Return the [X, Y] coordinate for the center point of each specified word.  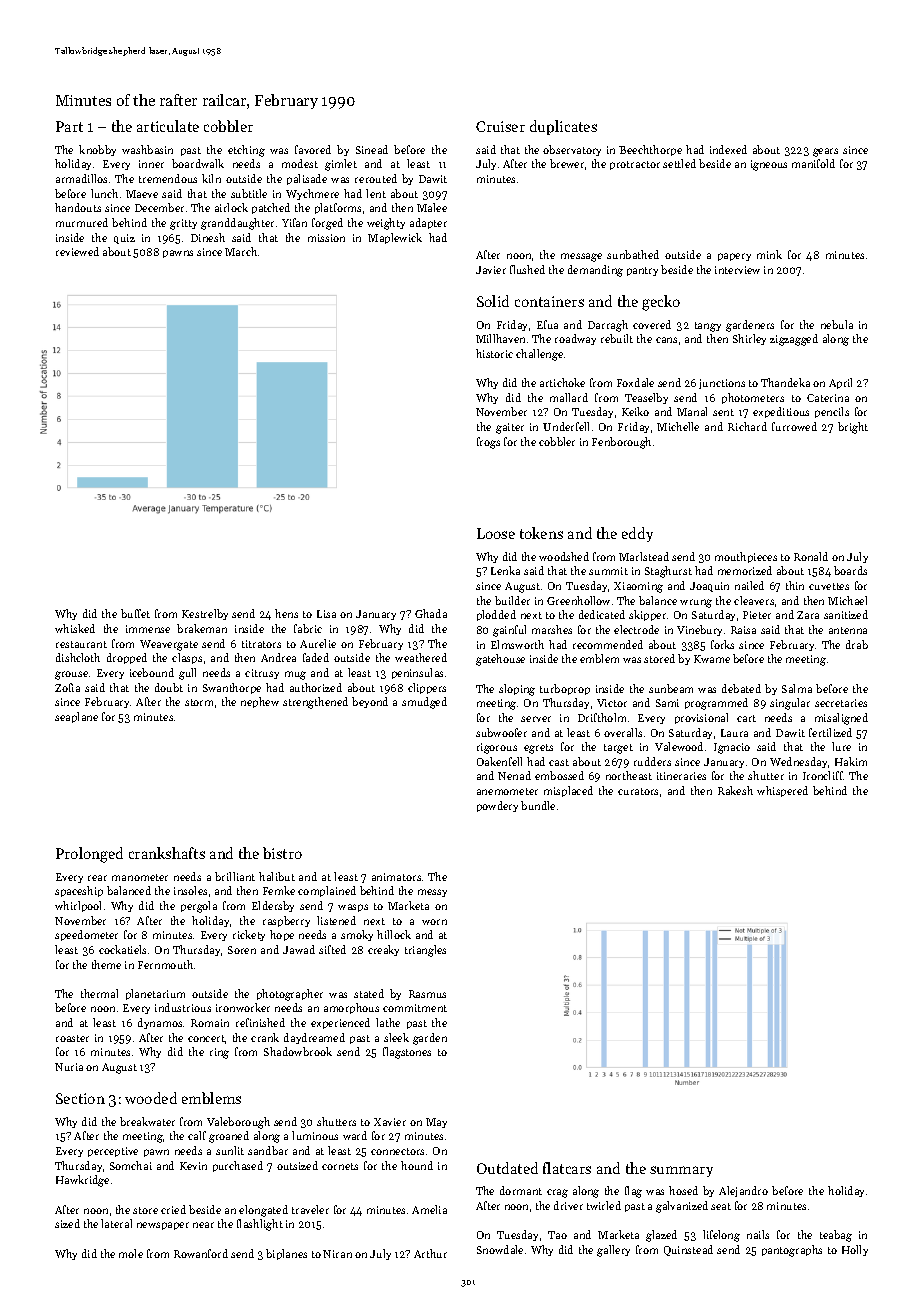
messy [432, 893]
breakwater [147, 1121]
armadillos [81, 178]
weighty [386, 224]
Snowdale [500, 1249]
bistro [282, 853]
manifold [813, 163]
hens [286, 613]
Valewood [679, 746]
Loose [496, 533]
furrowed [794, 426]
